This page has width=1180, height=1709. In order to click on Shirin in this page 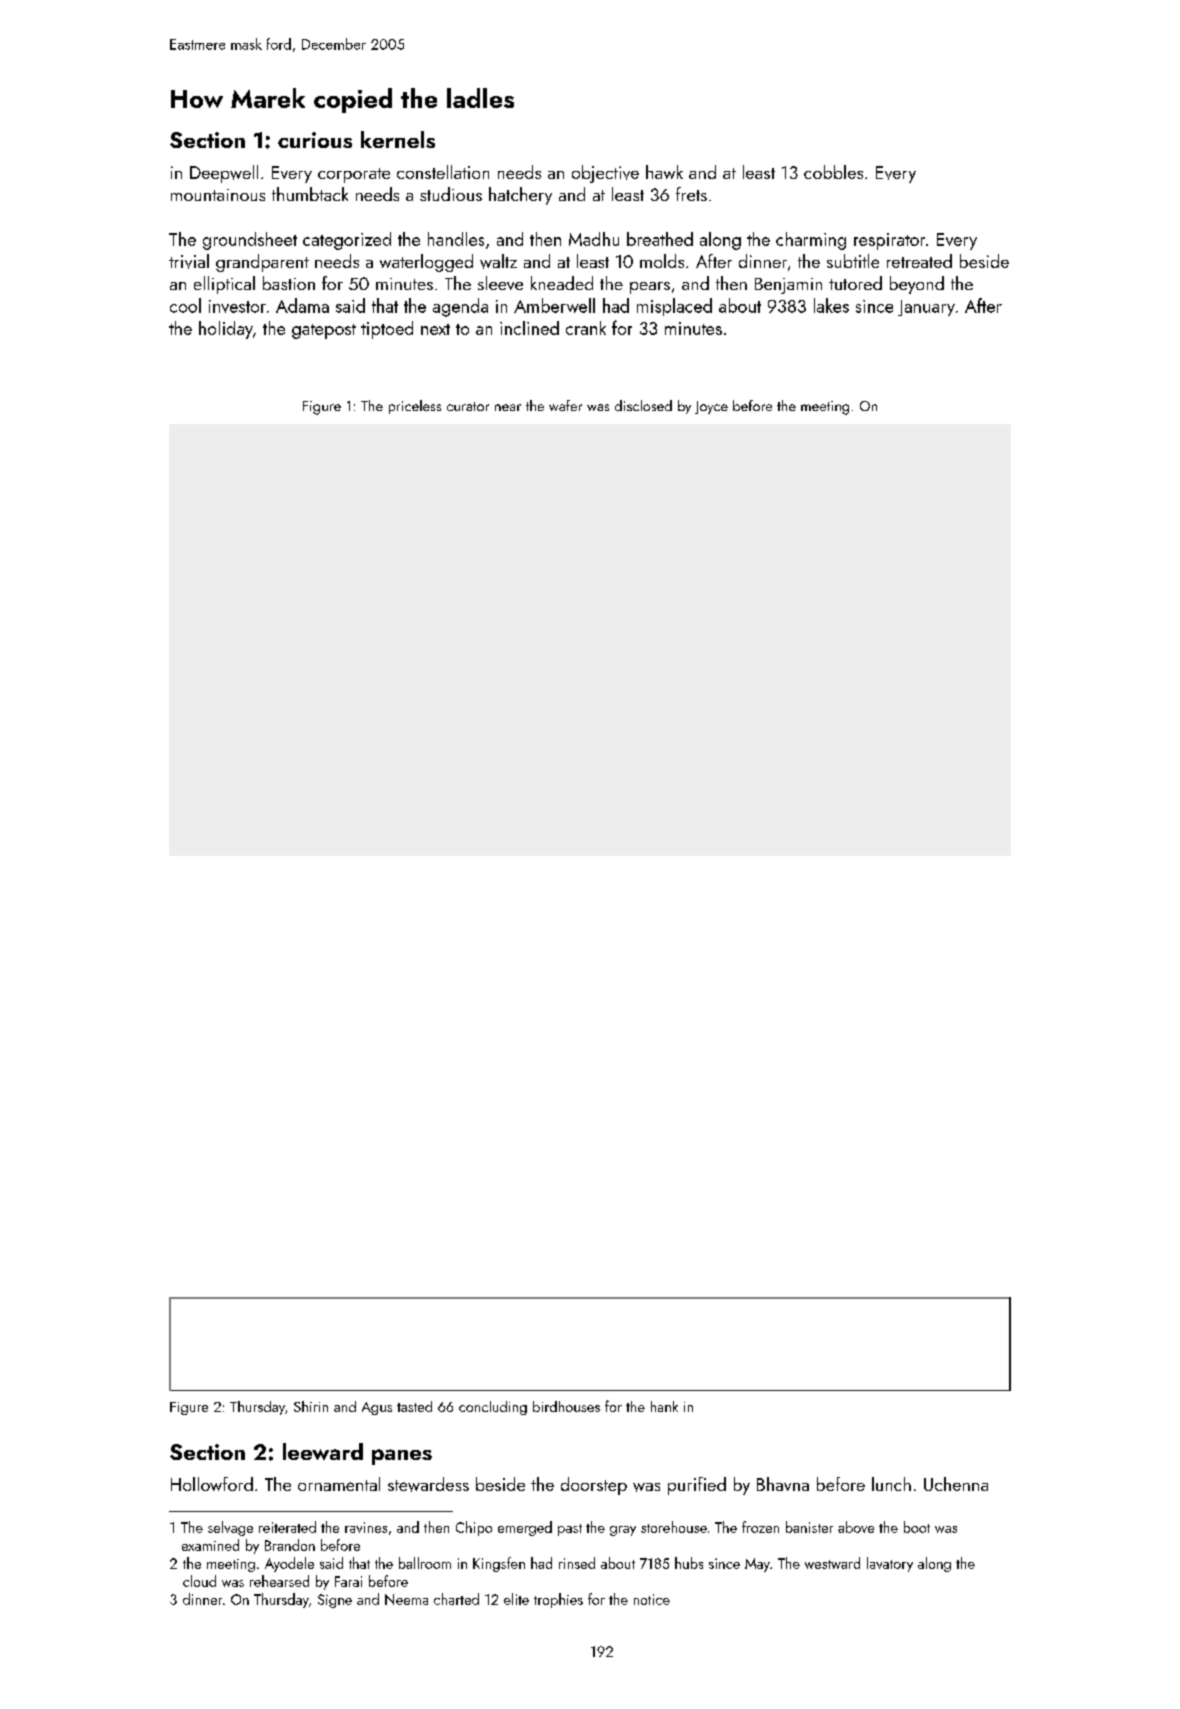, I will do `click(311, 1406)`.
